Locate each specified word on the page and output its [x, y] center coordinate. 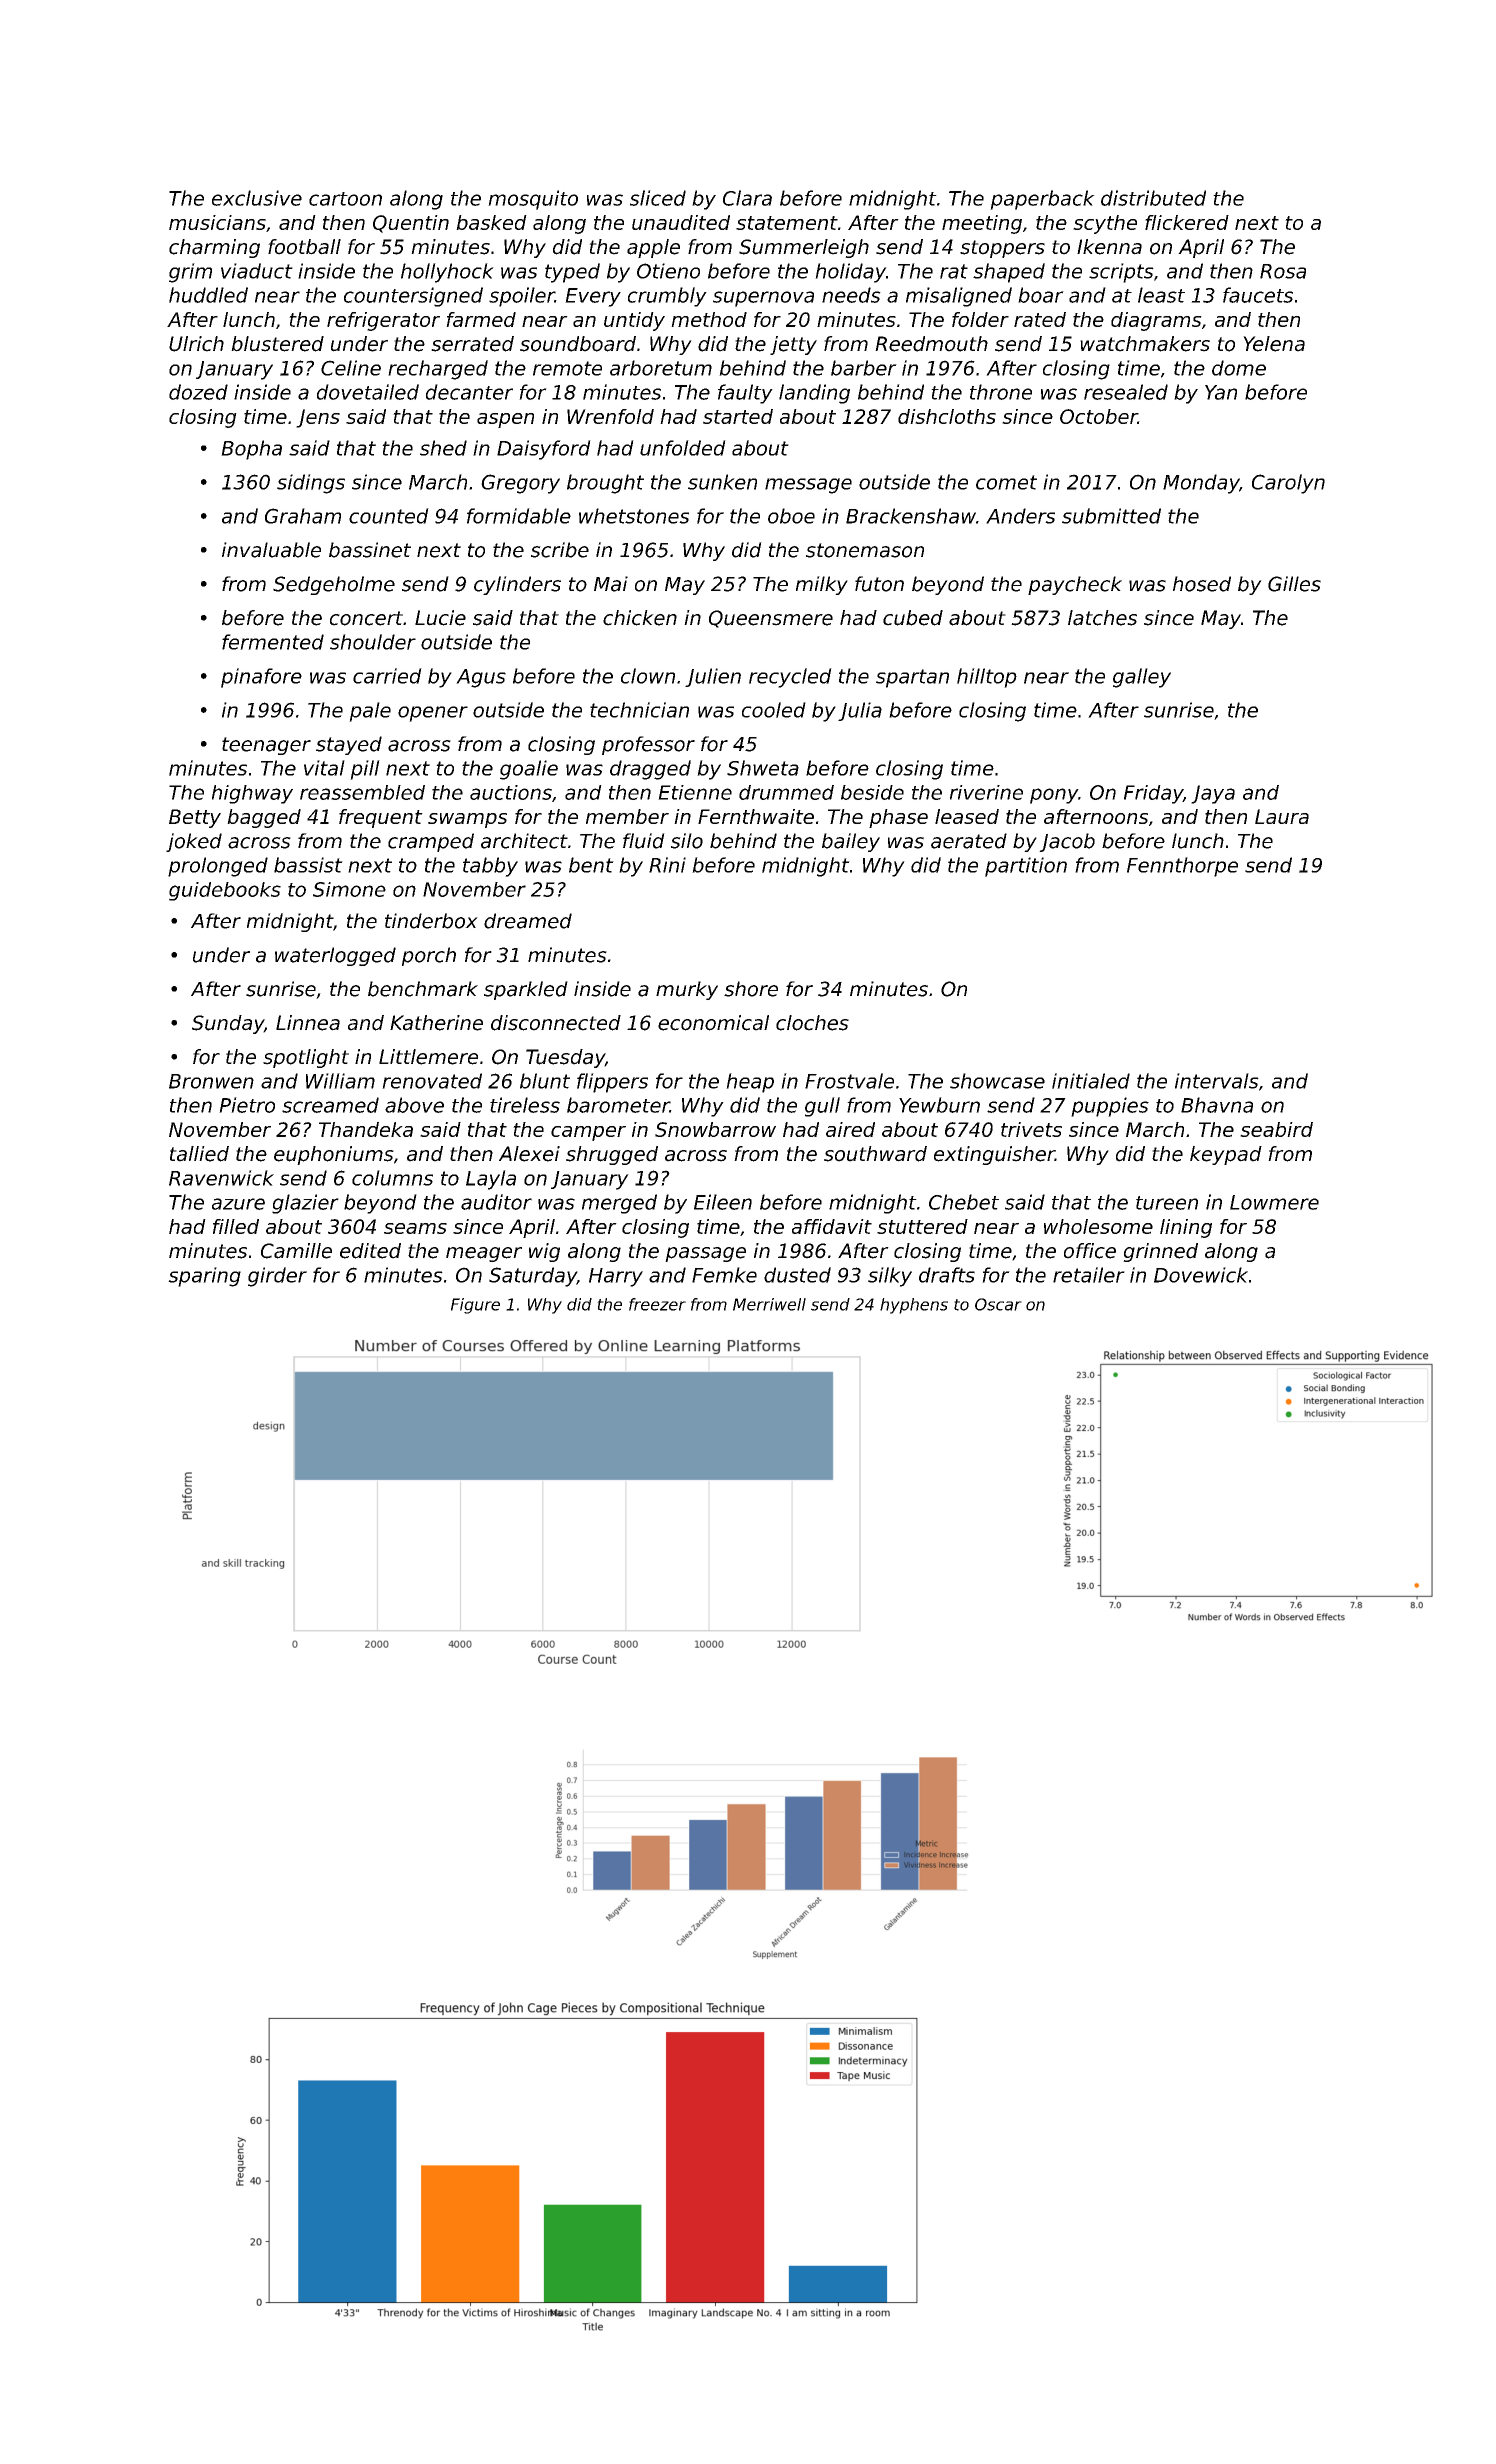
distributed [1153, 198]
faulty [745, 394]
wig [544, 1252]
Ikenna [1109, 247]
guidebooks [225, 891]
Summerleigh [804, 248]
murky [687, 990]
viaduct [257, 271]
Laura [1282, 816]
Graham [303, 516]
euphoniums [334, 1155]
